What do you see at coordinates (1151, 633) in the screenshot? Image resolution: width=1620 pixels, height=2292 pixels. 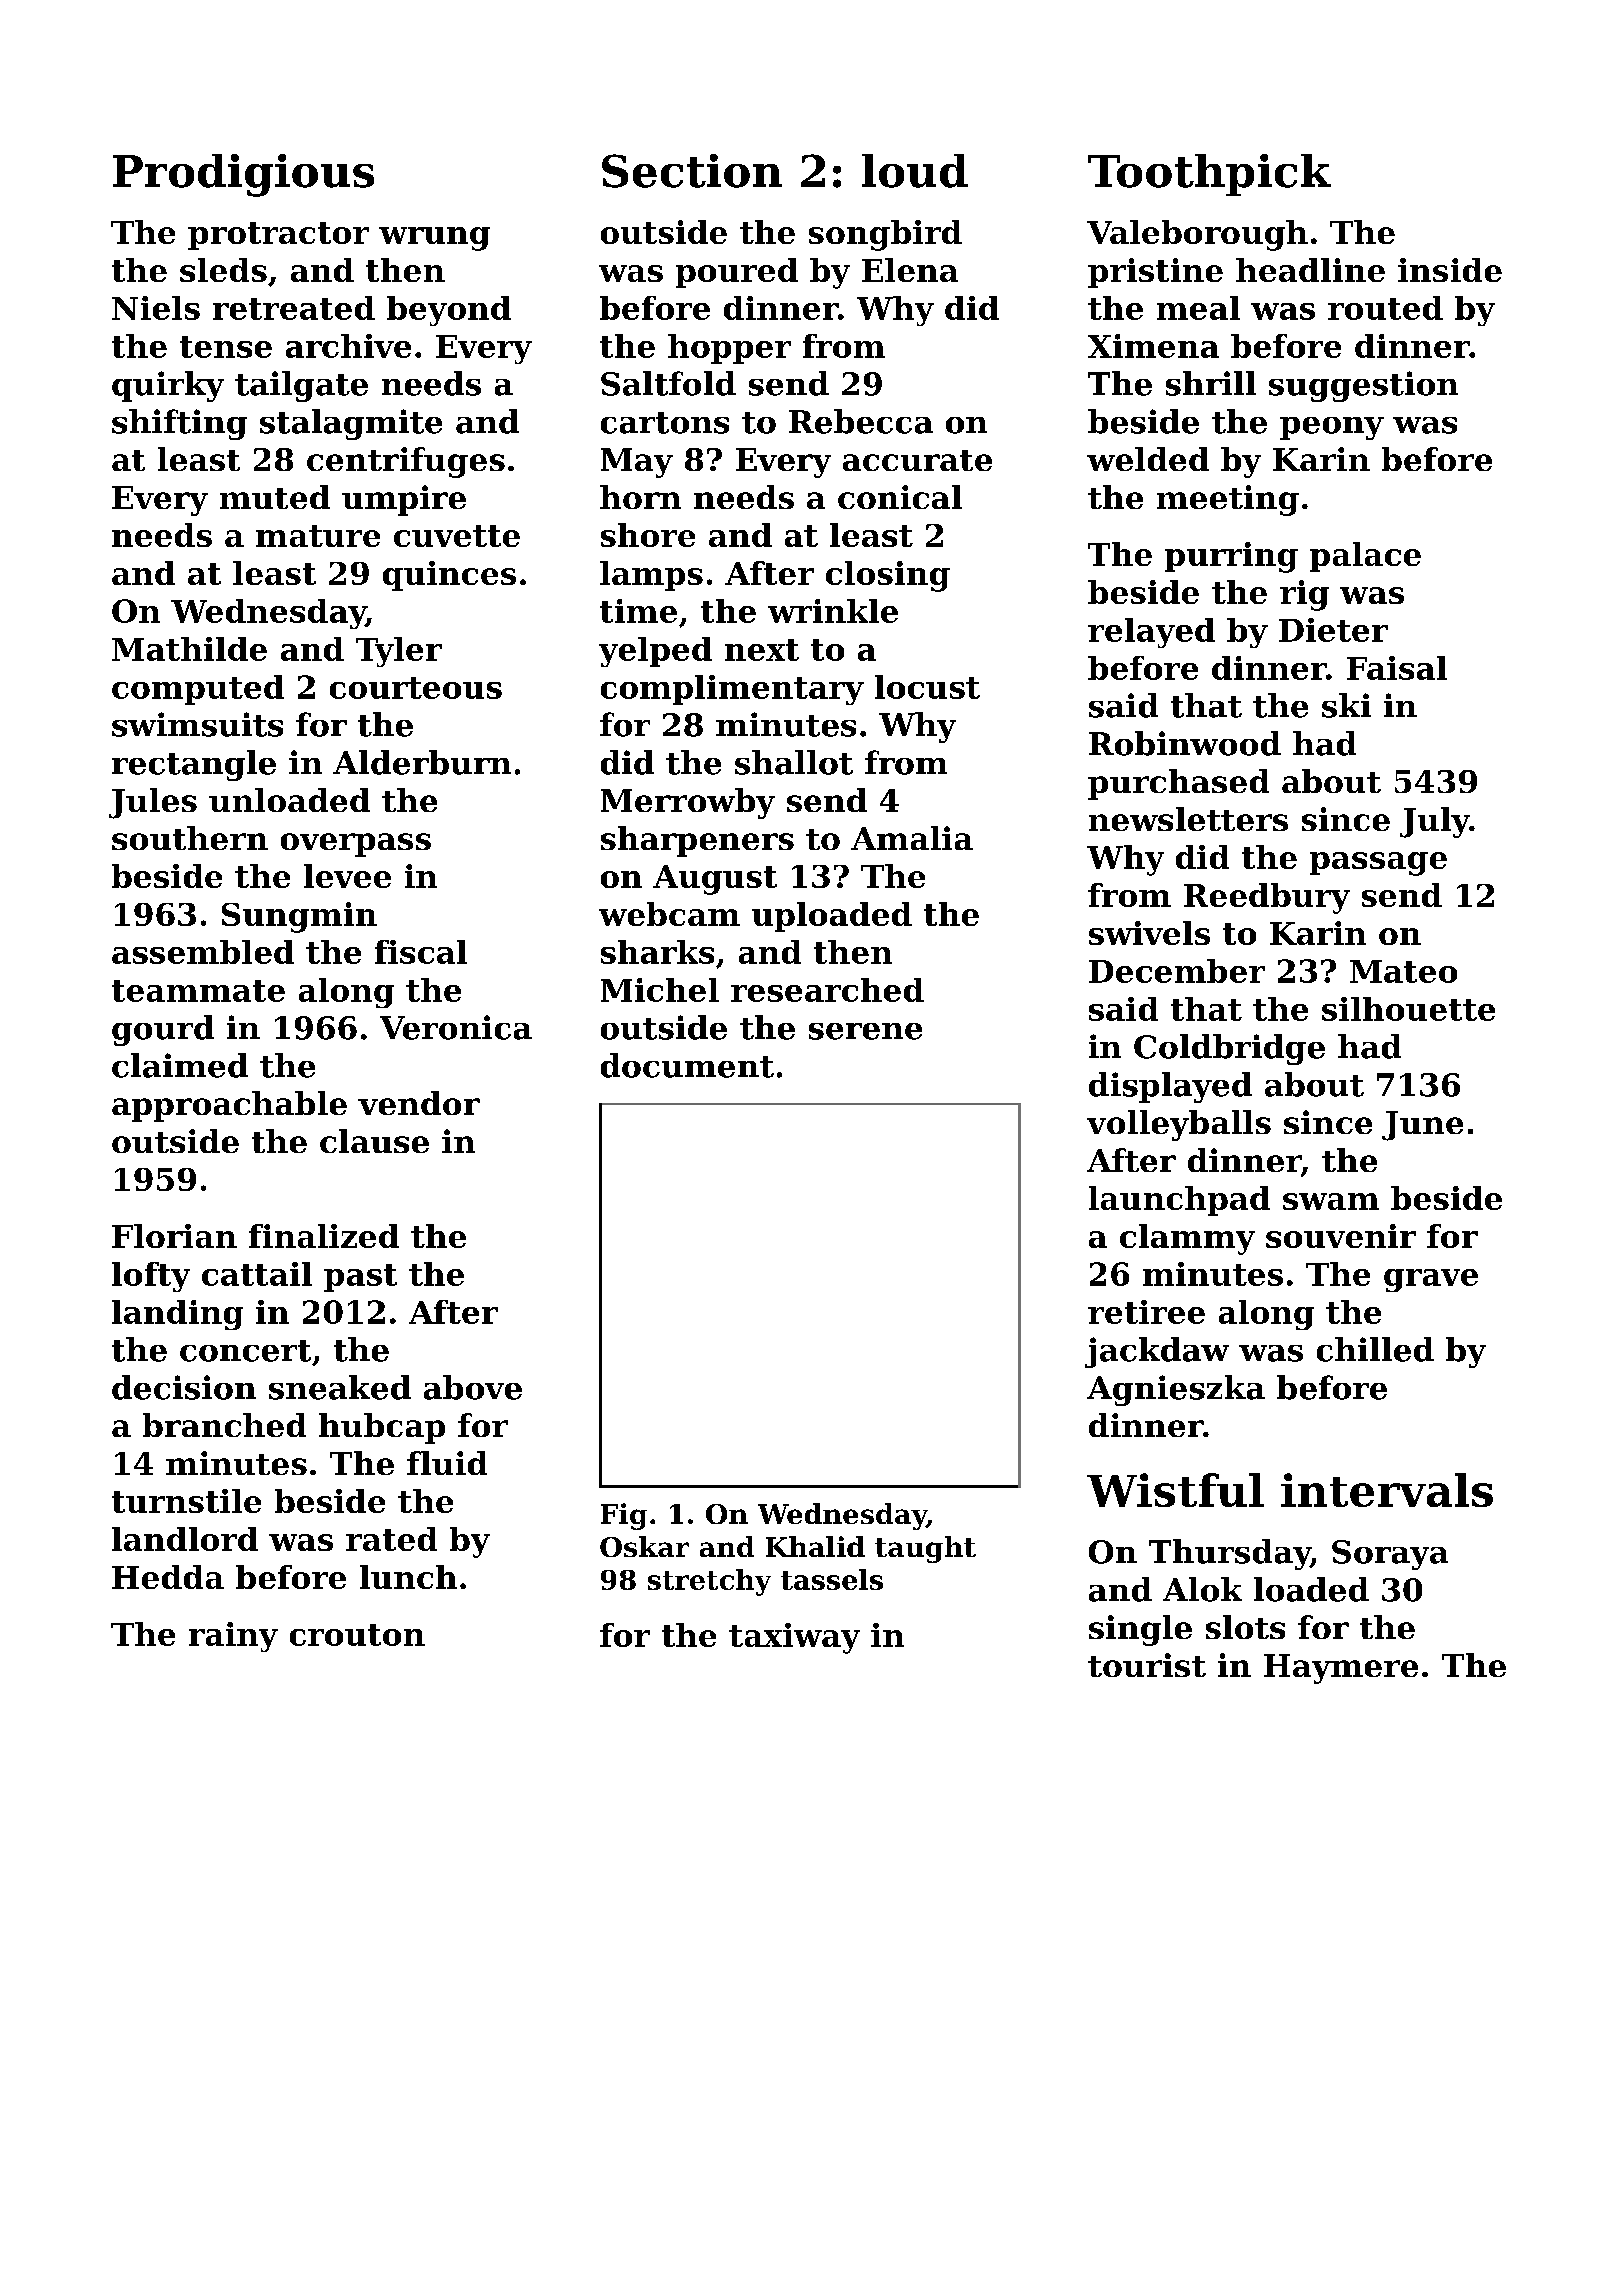 I see `relayed` at bounding box center [1151, 633].
